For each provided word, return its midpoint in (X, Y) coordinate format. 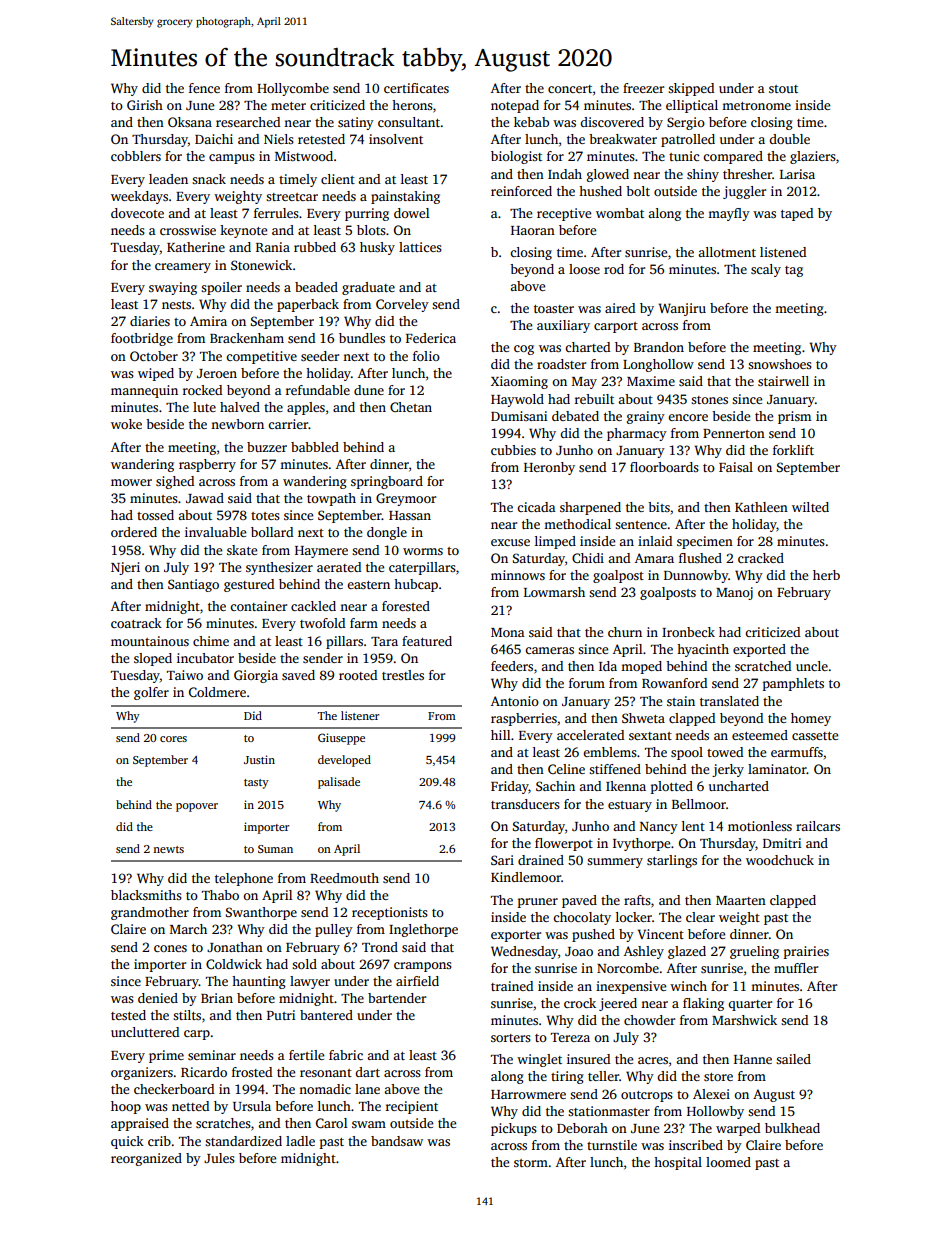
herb (826, 575)
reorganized (146, 1159)
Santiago (193, 585)
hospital (678, 1163)
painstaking (405, 197)
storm (531, 1163)
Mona (508, 632)
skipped (691, 89)
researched (248, 122)
